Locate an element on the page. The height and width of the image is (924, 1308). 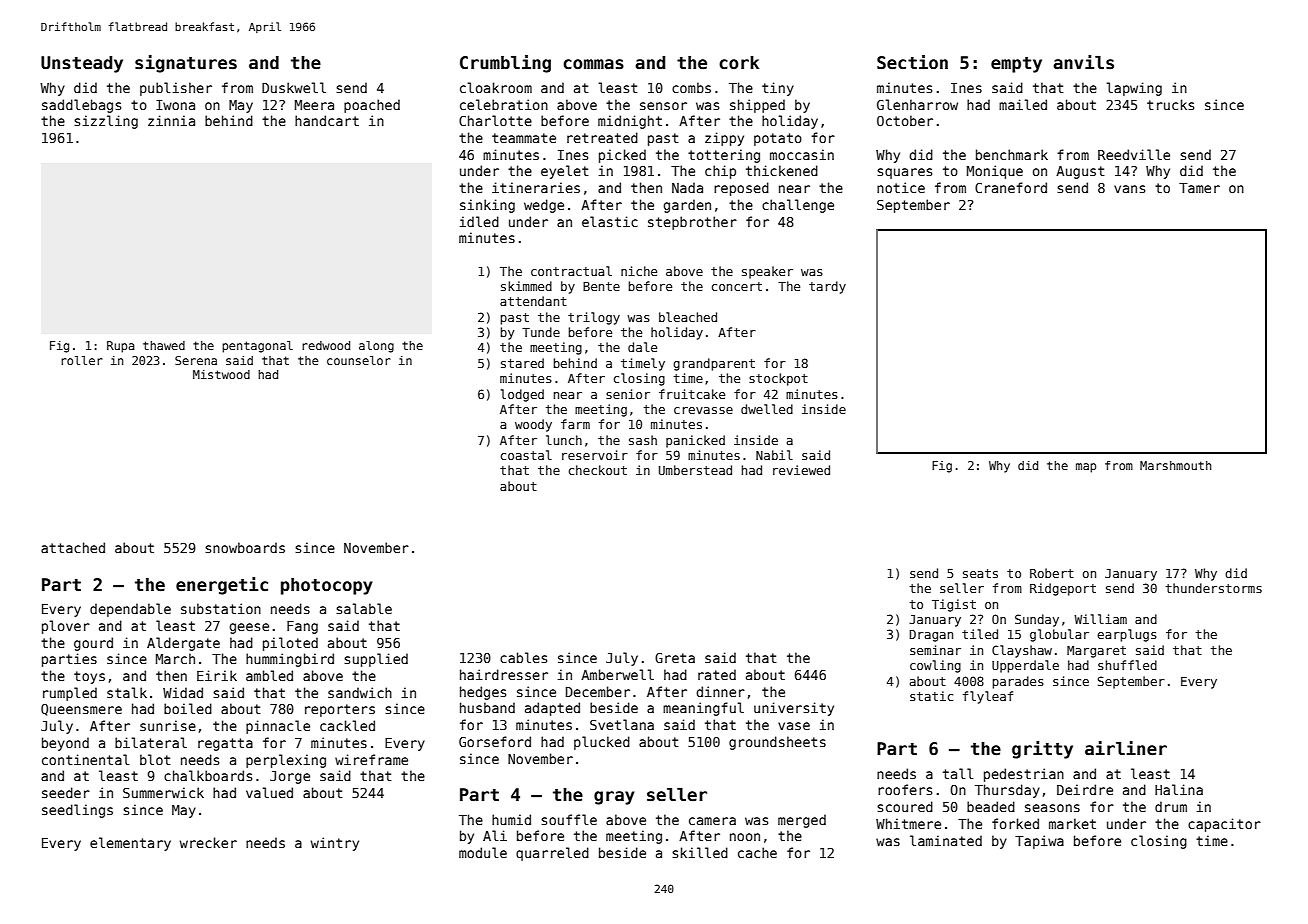
Dragan is located at coordinates (931, 636).
